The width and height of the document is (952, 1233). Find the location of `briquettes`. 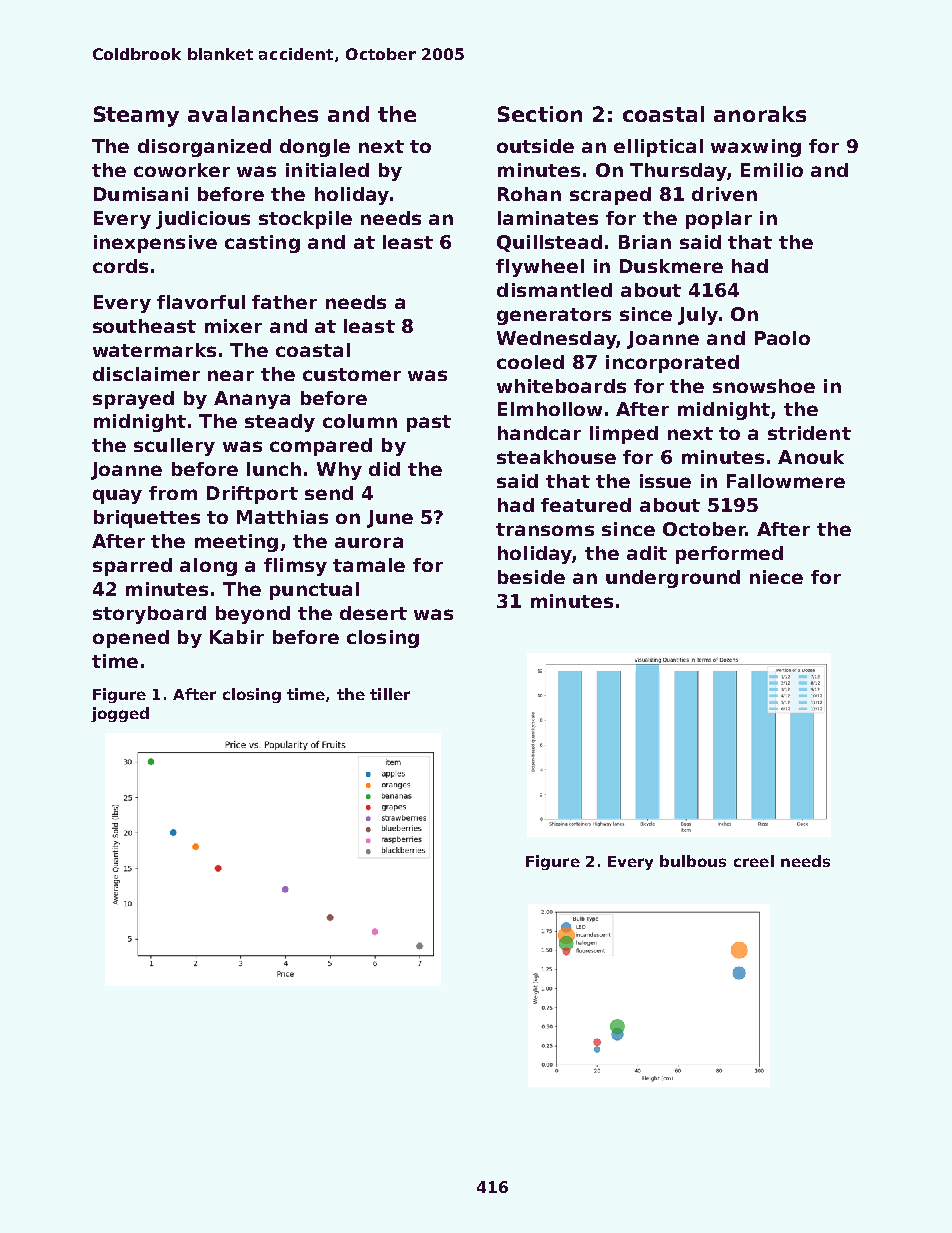

briquettes is located at coordinates (147, 519).
